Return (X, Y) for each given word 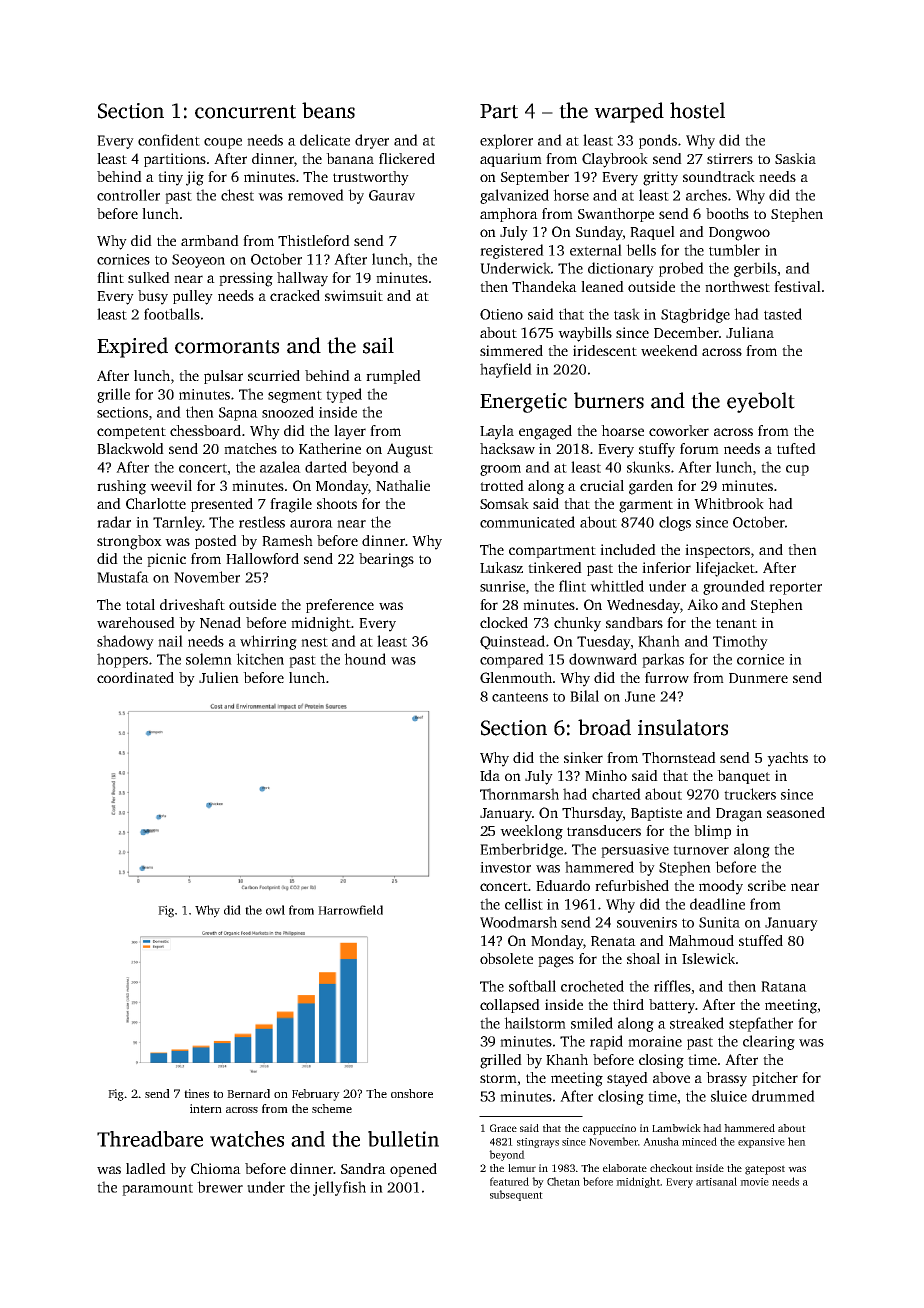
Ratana (784, 986)
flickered (407, 158)
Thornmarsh (519, 794)
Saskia (795, 158)
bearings (386, 560)
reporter (795, 588)
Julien (219, 677)
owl (275, 910)
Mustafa (123, 577)
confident (169, 140)
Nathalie (403, 485)
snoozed (288, 412)
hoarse (622, 430)
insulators (683, 727)
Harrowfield (350, 910)
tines (196, 1093)
